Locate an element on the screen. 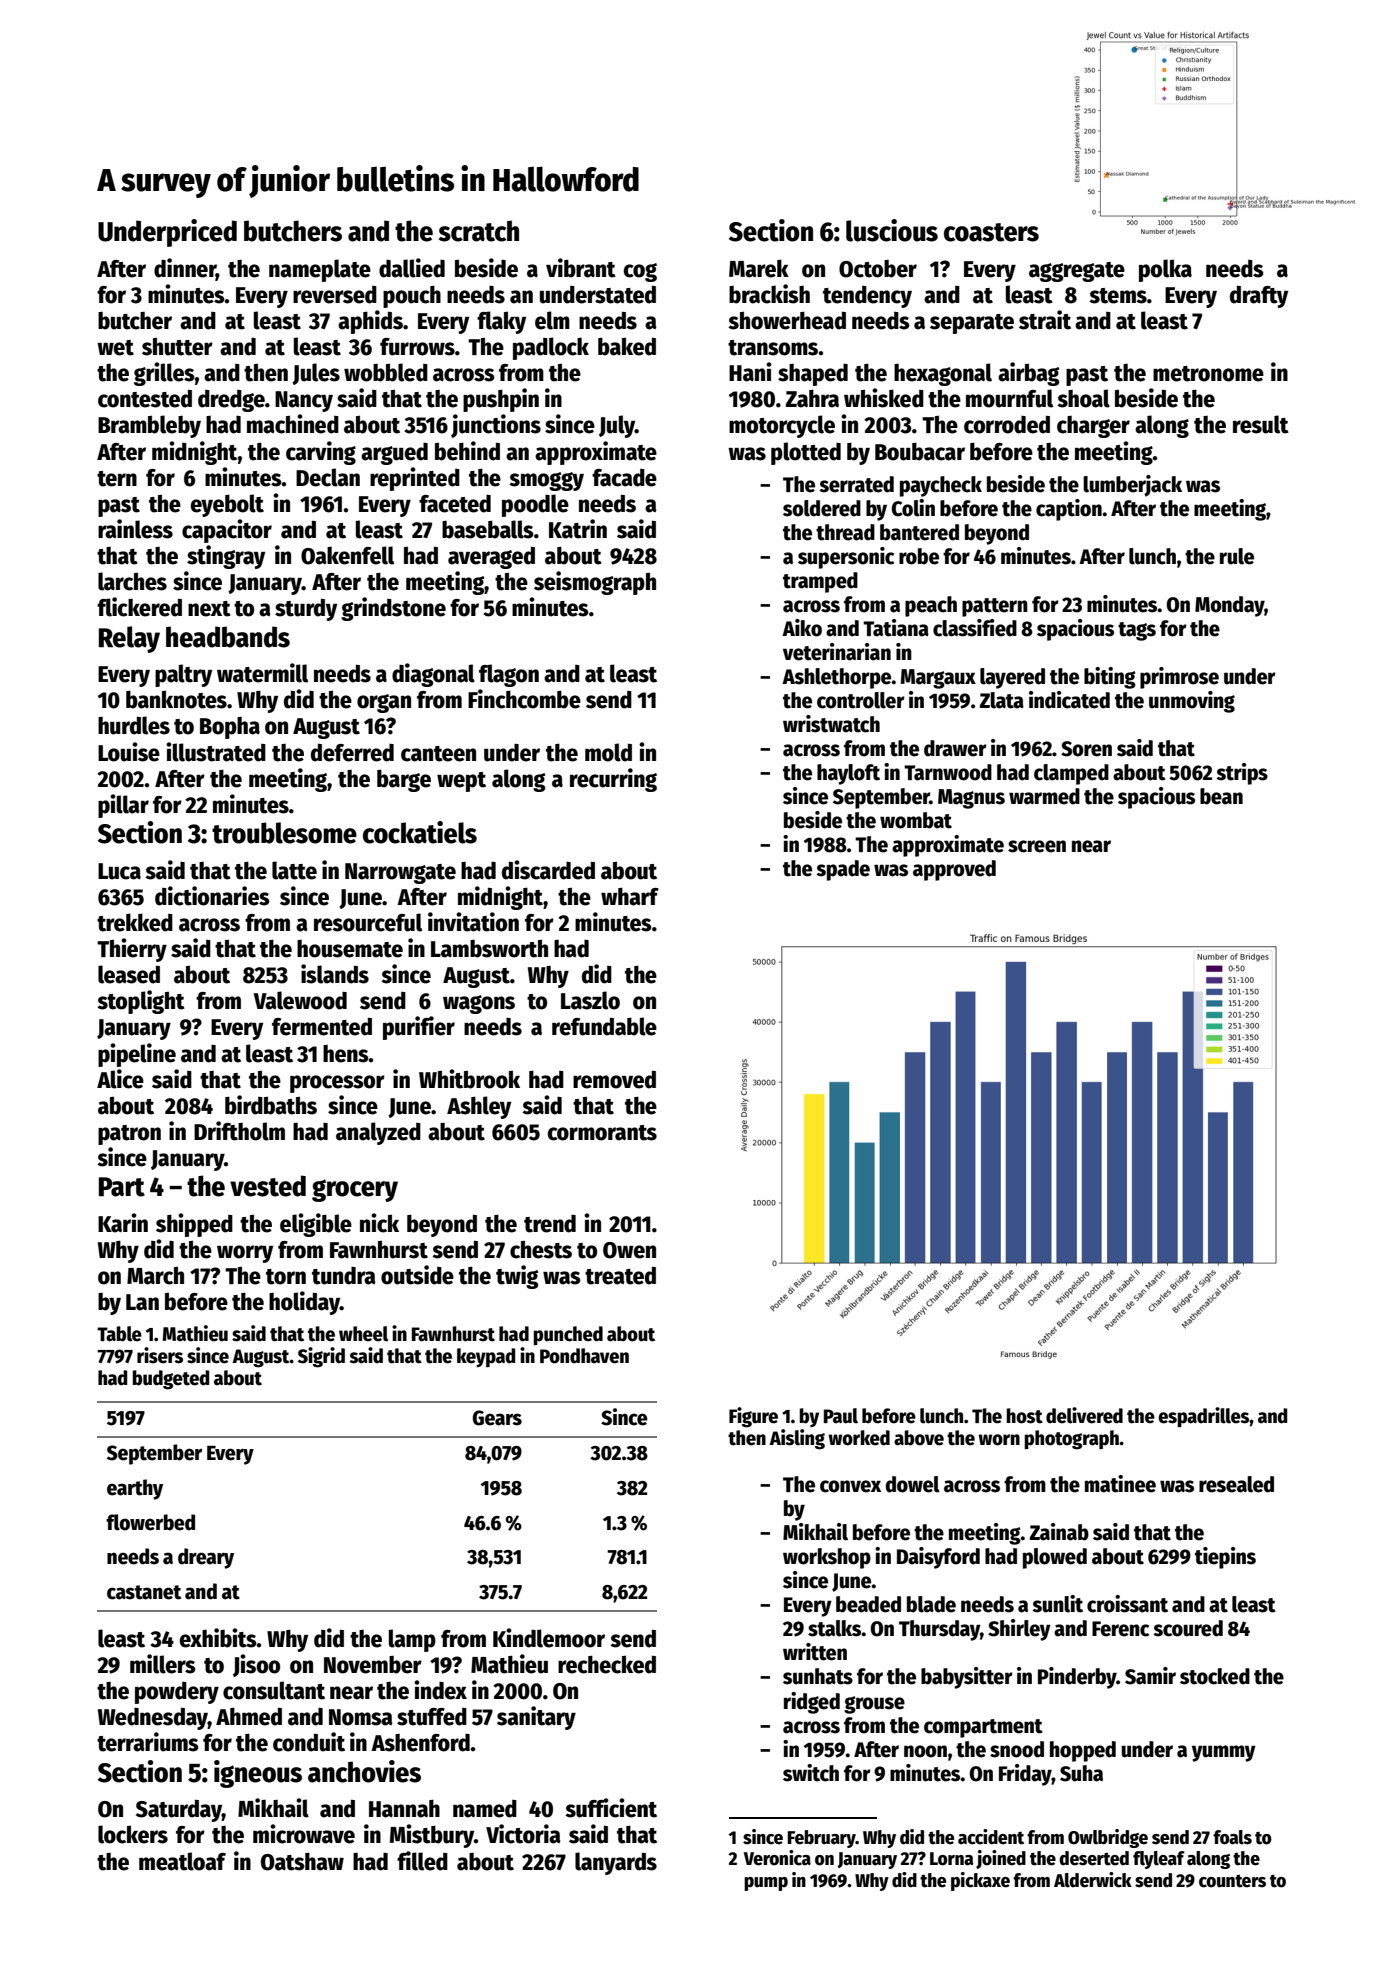  paycheck is located at coordinates (941, 486).
